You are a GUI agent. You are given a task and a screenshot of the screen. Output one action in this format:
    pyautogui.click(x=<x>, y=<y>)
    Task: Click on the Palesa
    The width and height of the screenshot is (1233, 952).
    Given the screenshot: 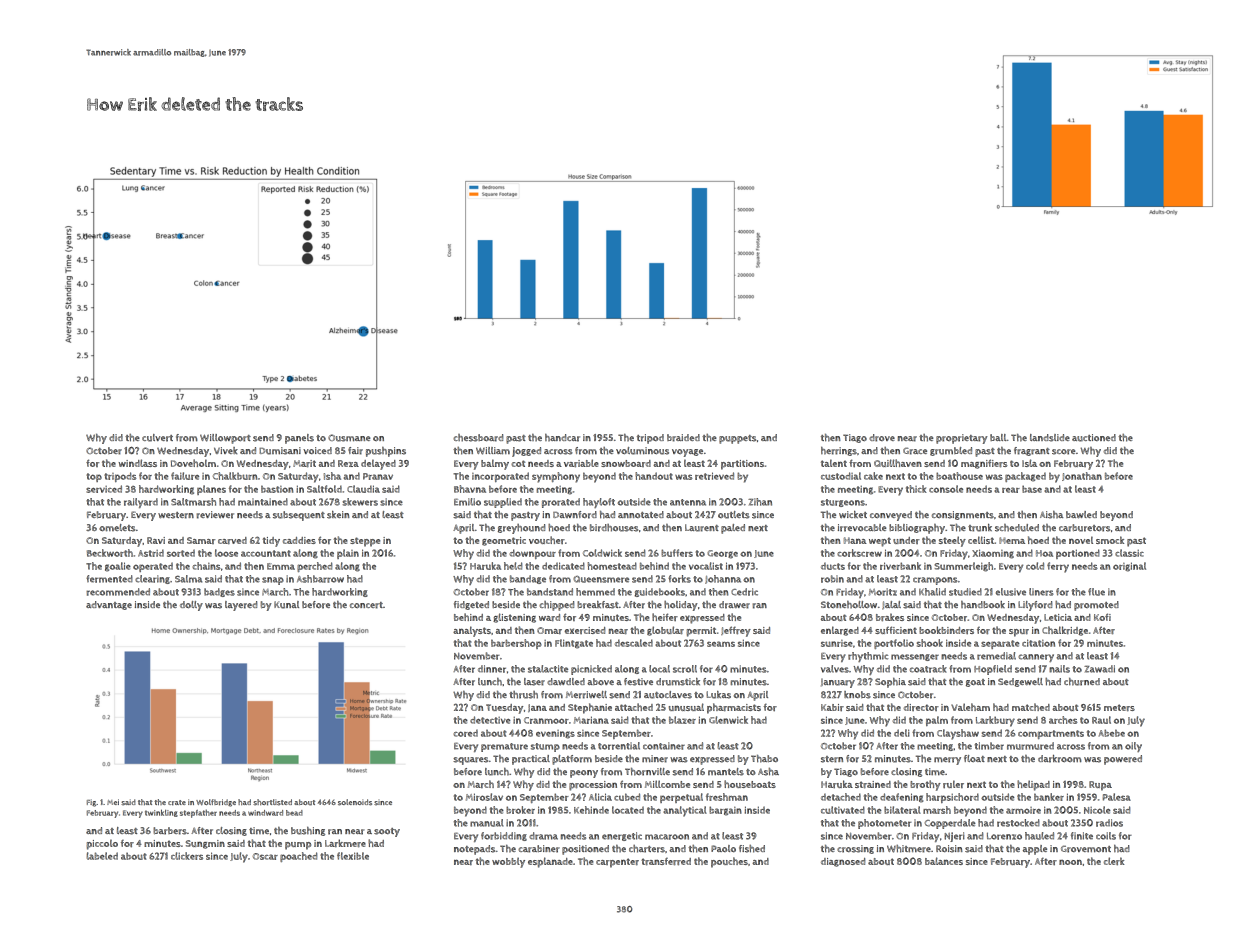 What is the action you would take?
    pyautogui.click(x=1117, y=797)
